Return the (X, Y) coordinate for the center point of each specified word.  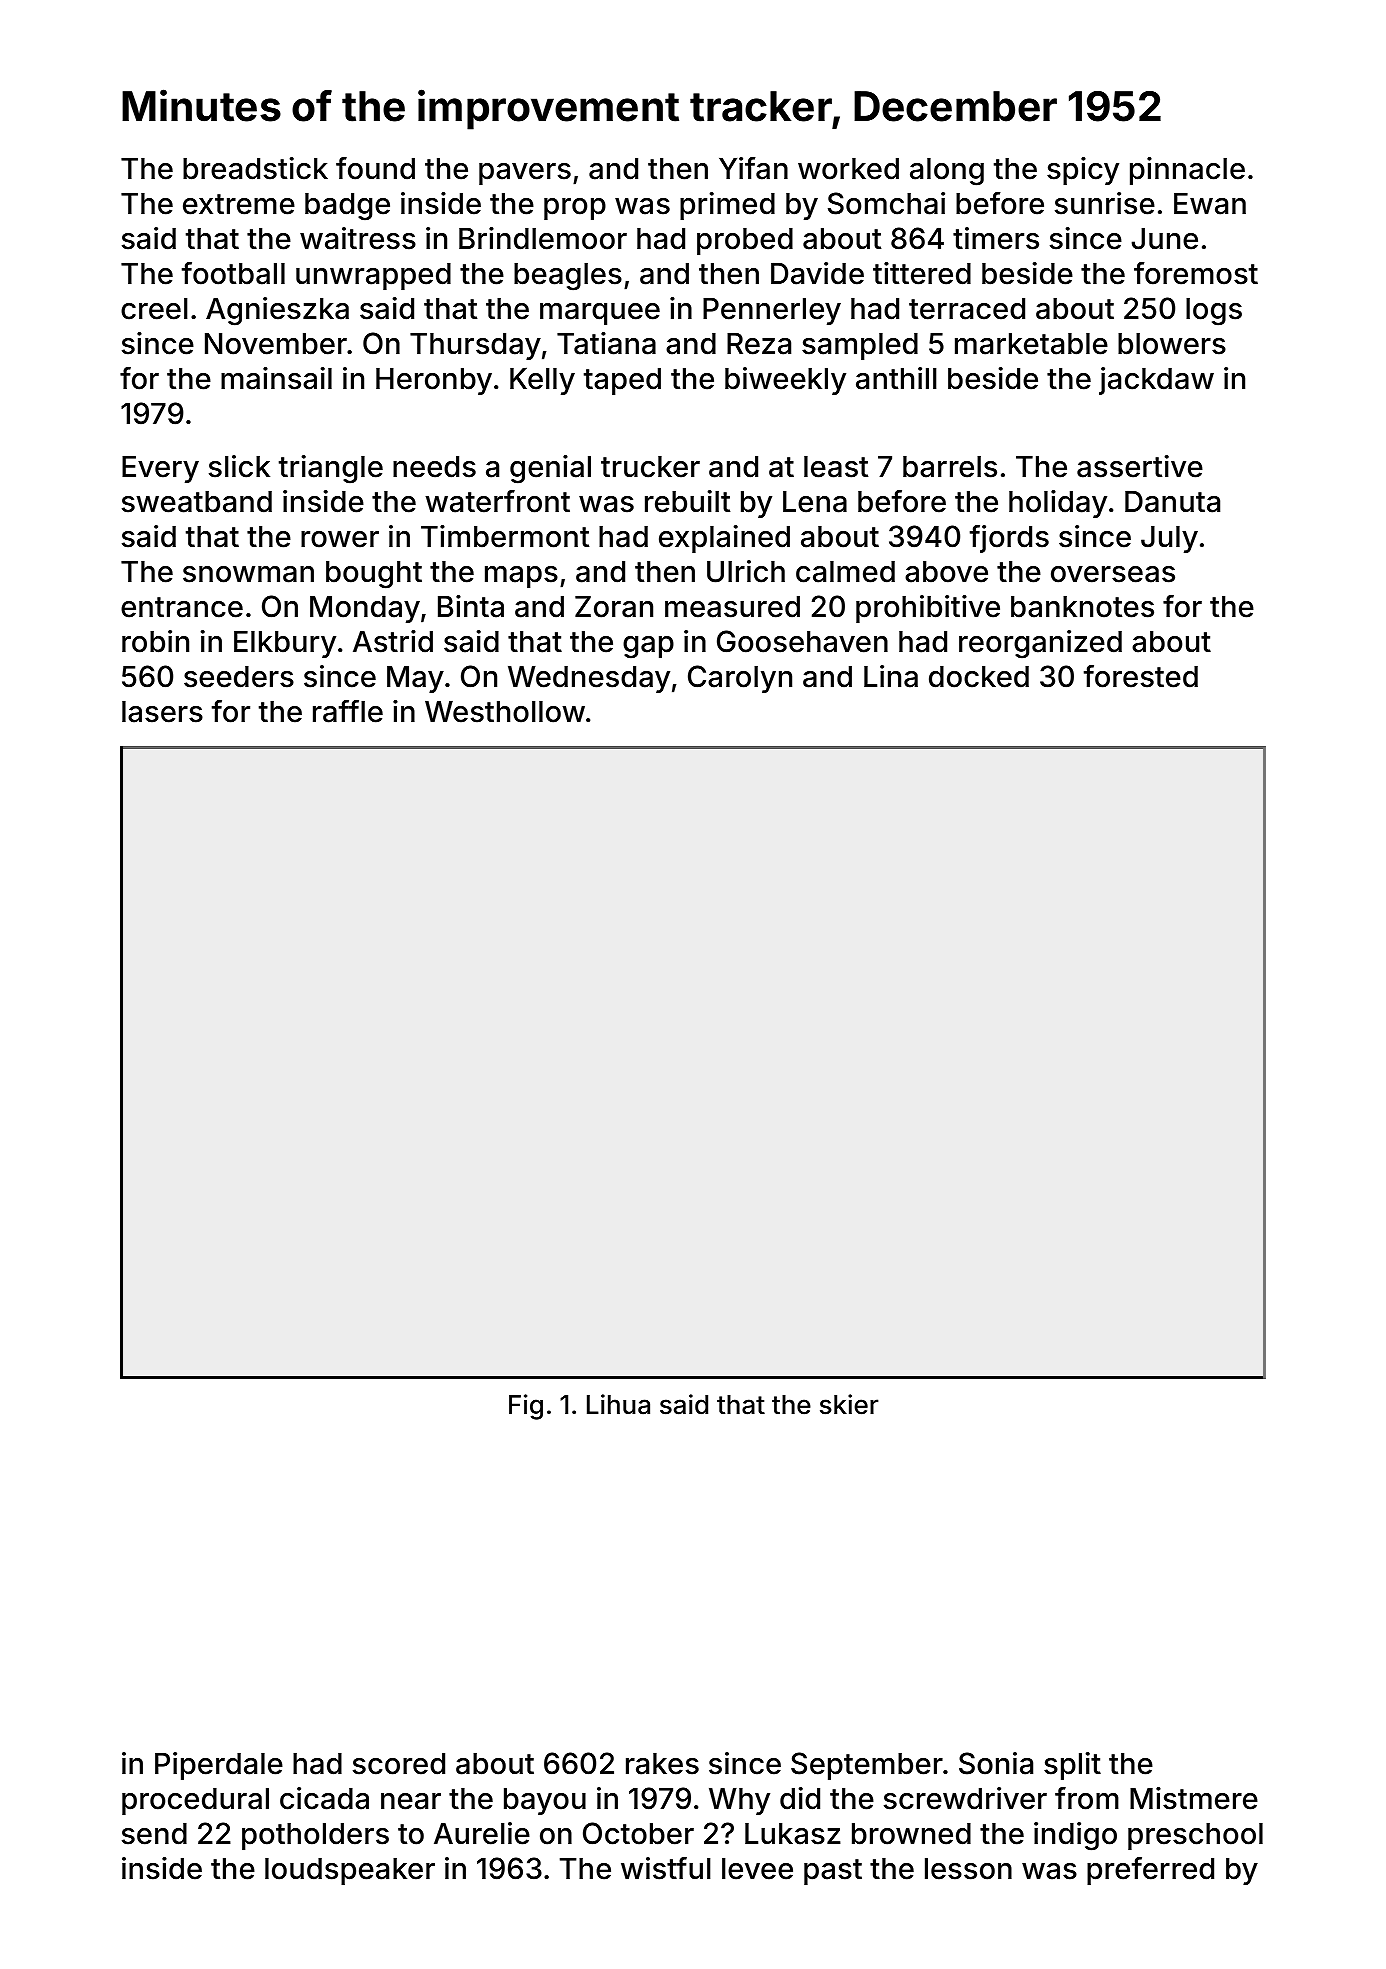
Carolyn (740, 679)
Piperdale (219, 1766)
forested (1141, 676)
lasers (162, 712)
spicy (1083, 171)
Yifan (753, 168)
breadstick (255, 168)
